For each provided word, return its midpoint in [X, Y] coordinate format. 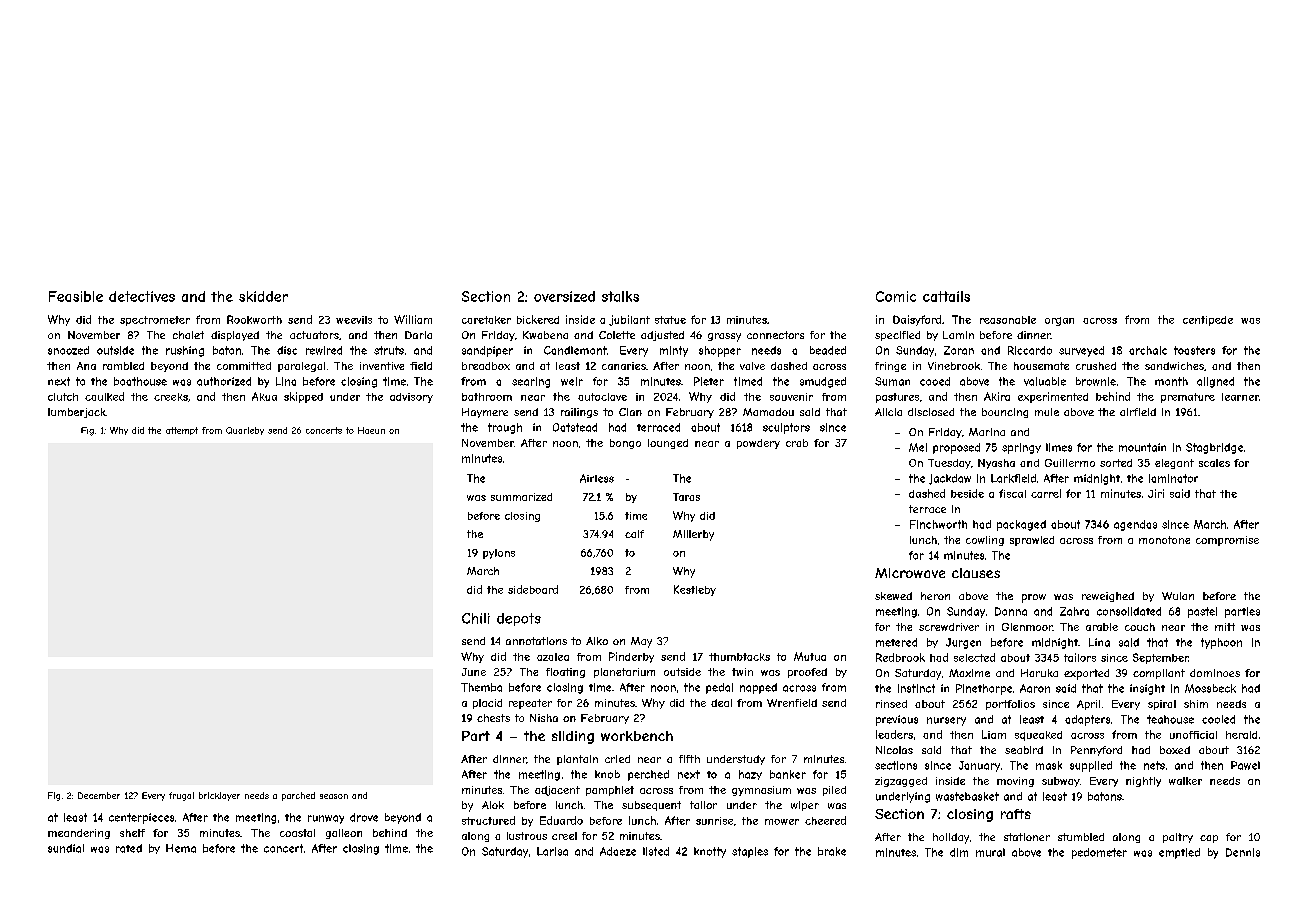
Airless [597, 478]
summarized [521, 497]
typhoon [1221, 643]
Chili [476, 618]
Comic [896, 296]
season [334, 796]
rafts [1016, 814]
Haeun [371, 430]
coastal [297, 833]
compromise [1227, 541]
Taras [686, 497]
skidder [263, 296]
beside [967, 493]
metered [896, 642]
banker [788, 774]
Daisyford [917, 320]
